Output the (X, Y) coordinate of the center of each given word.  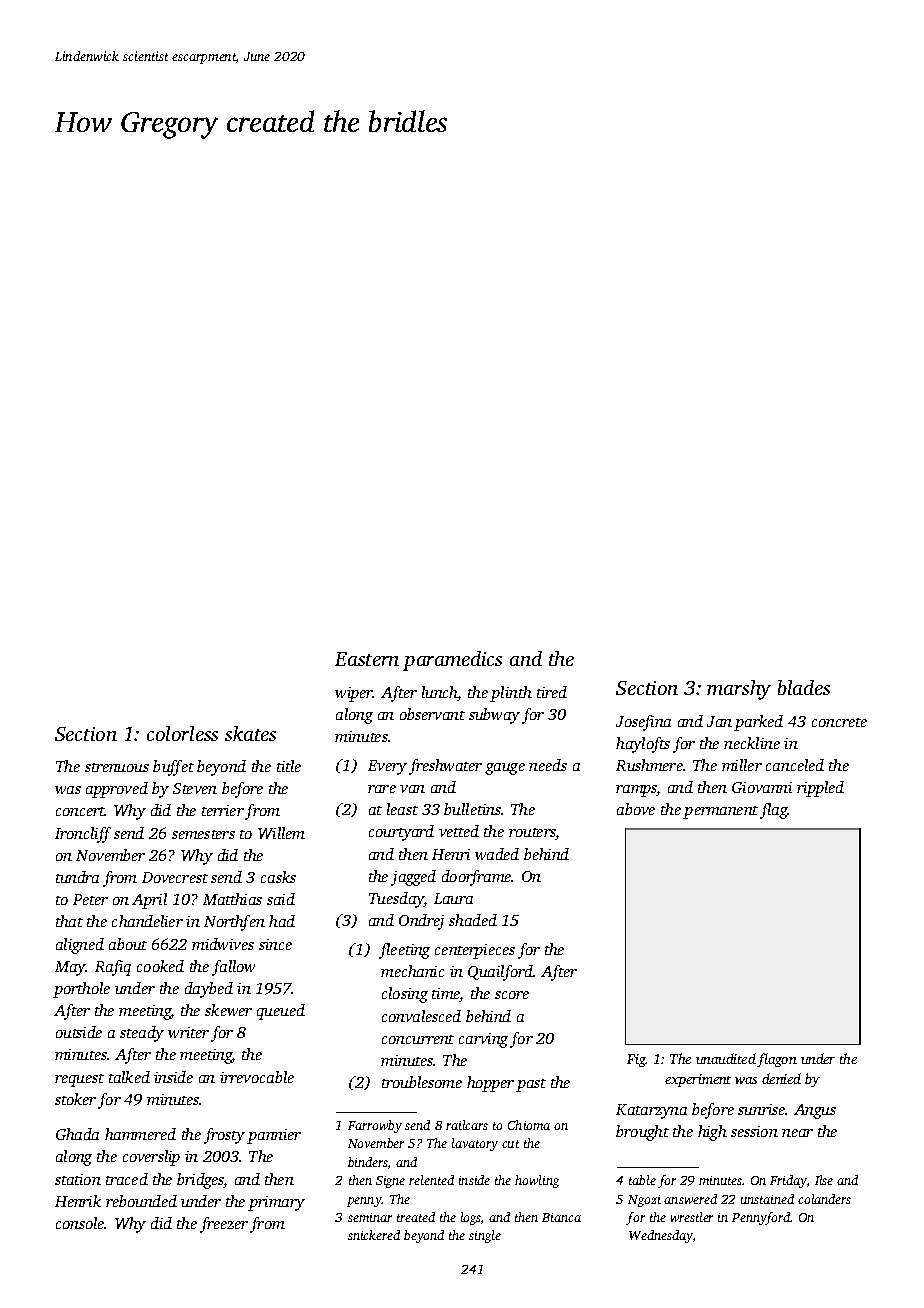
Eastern (367, 659)
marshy (739, 690)
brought (642, 1133)
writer (188, 1032)
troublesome (422, 1082)
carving (483, 1040)
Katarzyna (651, 1111)
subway (494, 716)
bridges (200, 1181)
